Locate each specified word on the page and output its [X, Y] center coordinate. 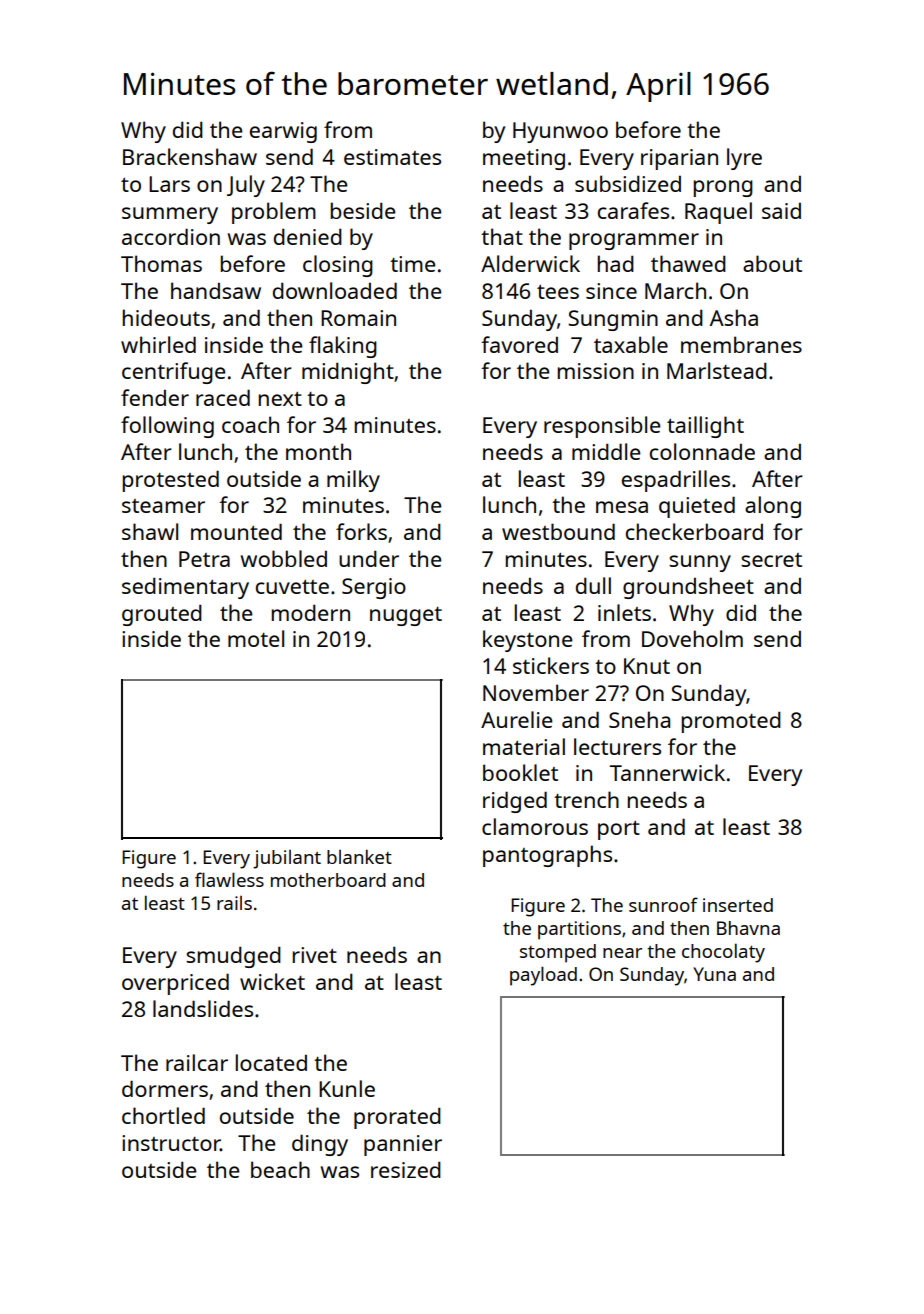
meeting [524, 159]
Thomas [161, 263]
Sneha [639, 719]
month [318, 451]
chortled [163, 1115]
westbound [558, 531]
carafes [633, 210]
